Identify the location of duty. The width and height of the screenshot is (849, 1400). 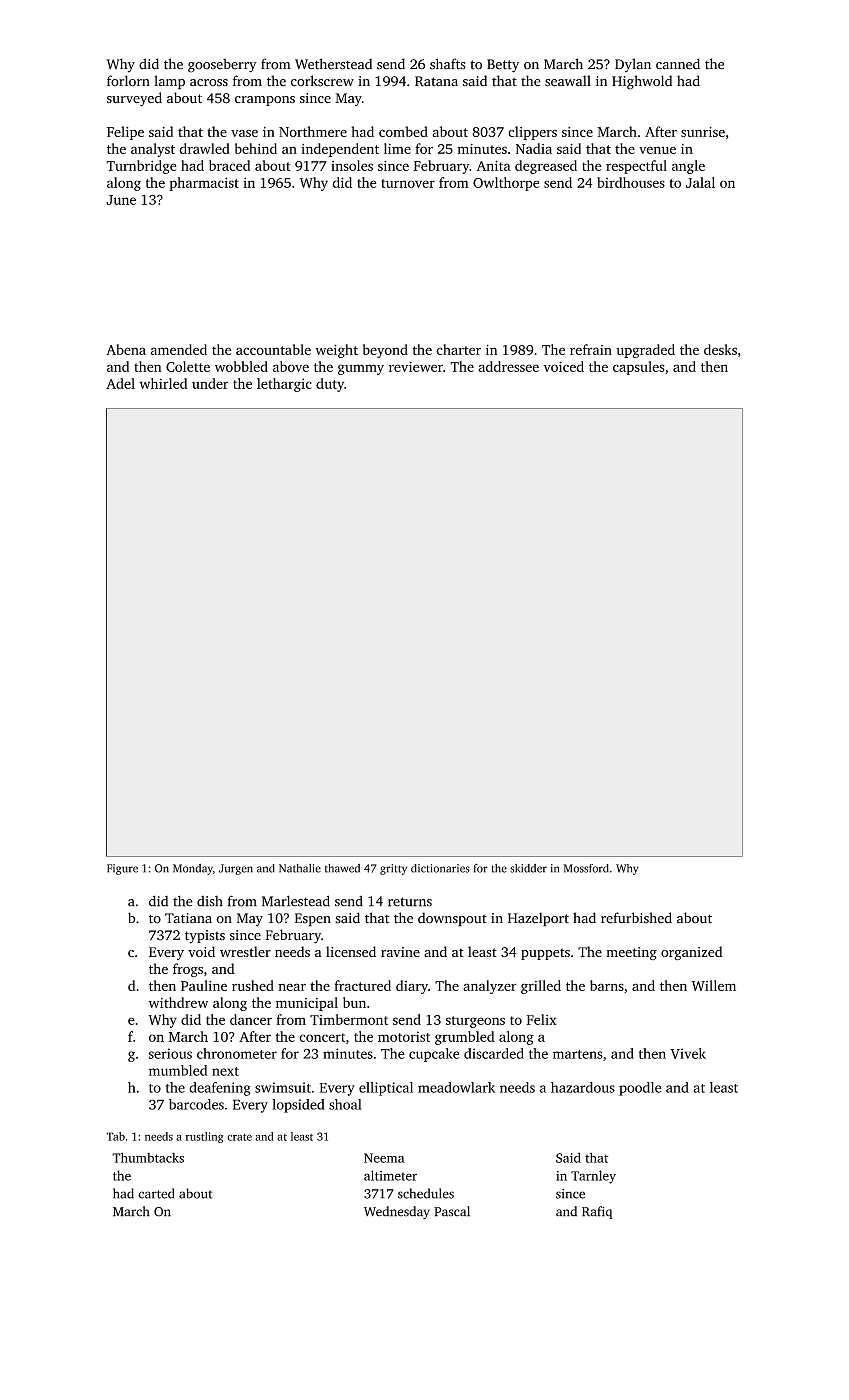
(330, 385).
